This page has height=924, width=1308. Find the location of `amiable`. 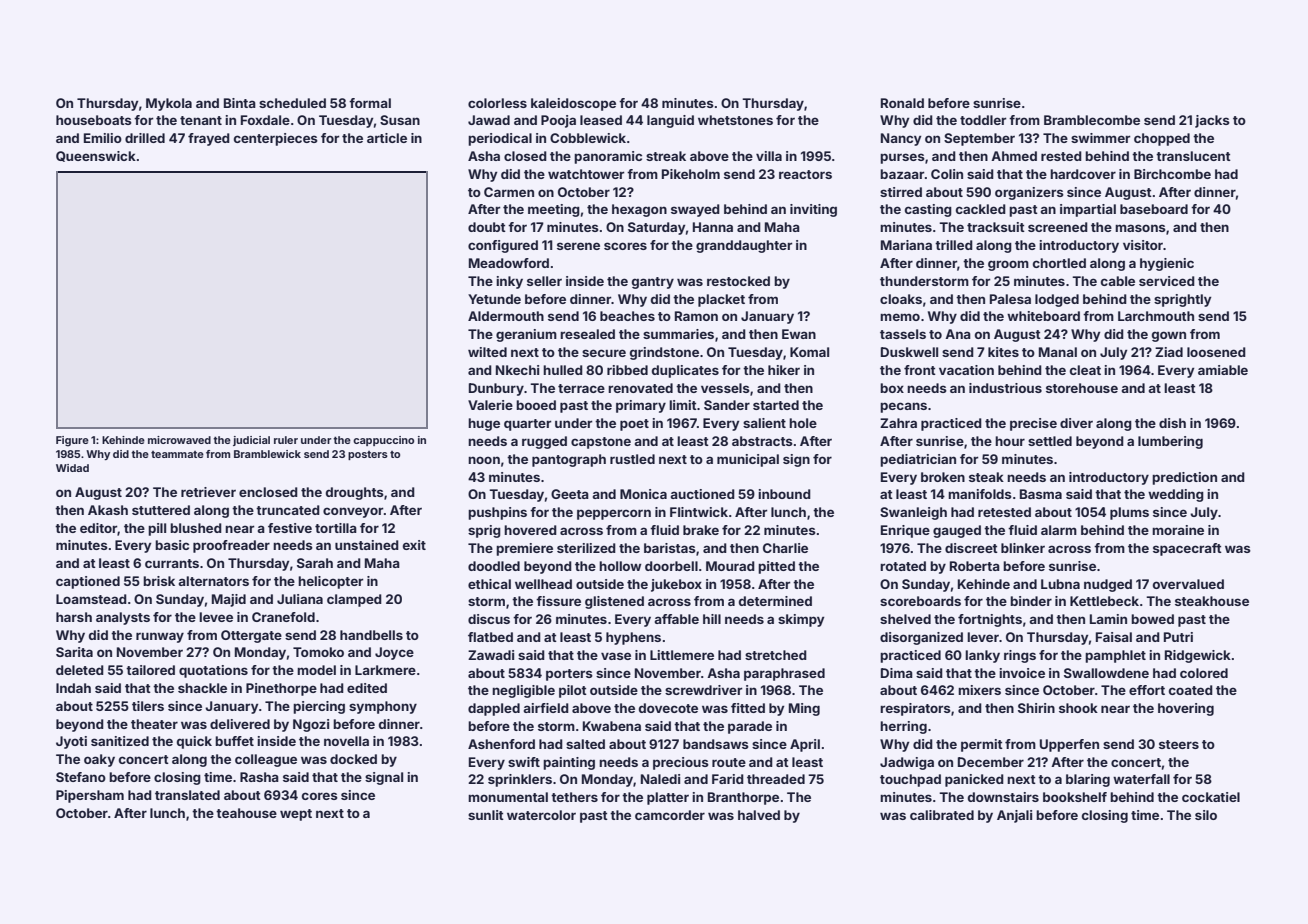

amiable is located at coordinates (1223, 370).
